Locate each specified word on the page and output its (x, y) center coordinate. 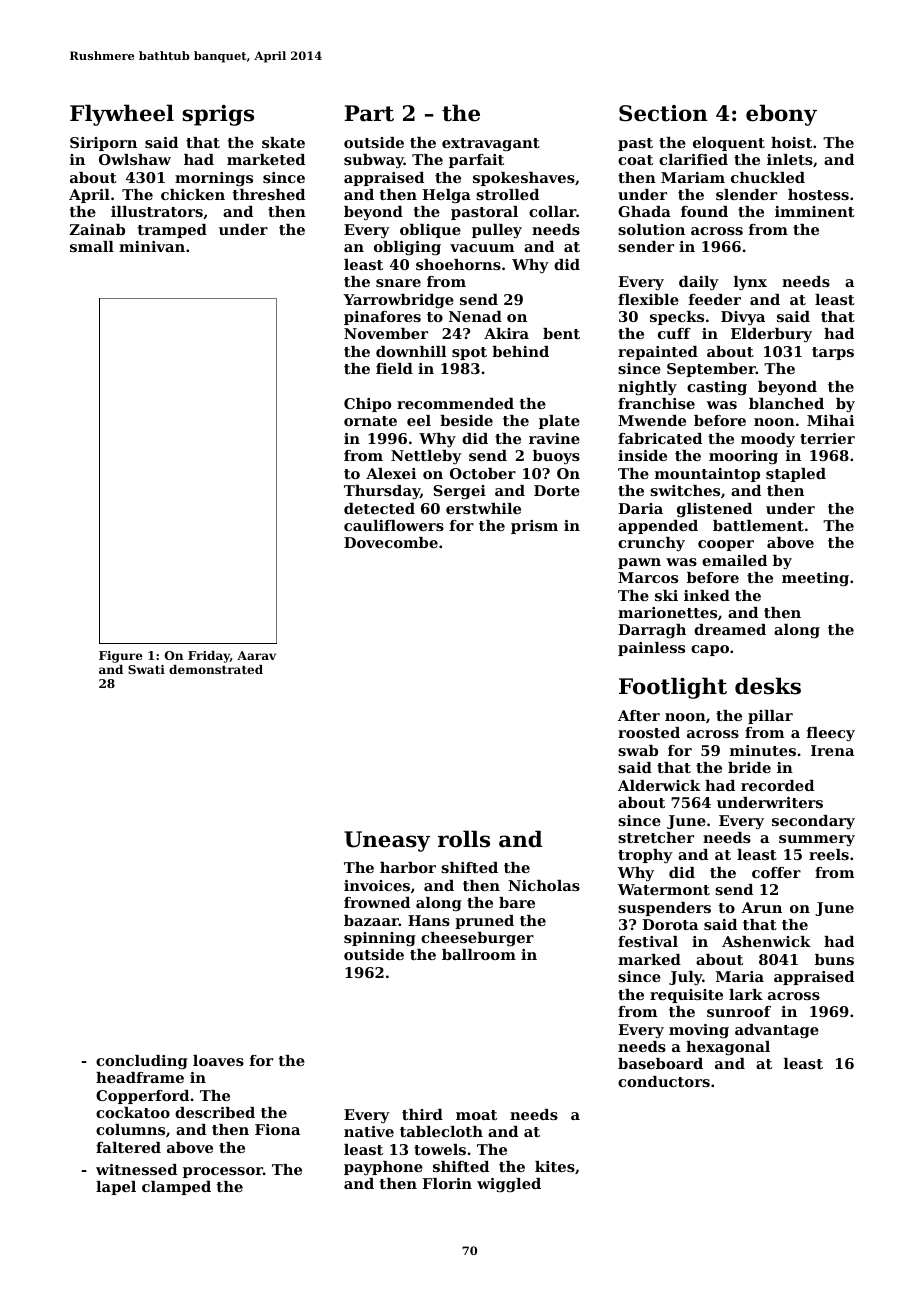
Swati (146, 669)
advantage (777, 1031)
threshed (268, 194)
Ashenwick (766, 941)
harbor (408, 867)
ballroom (479, 954)
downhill (411, 351)
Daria (640, 508)
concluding (142, 1062)
